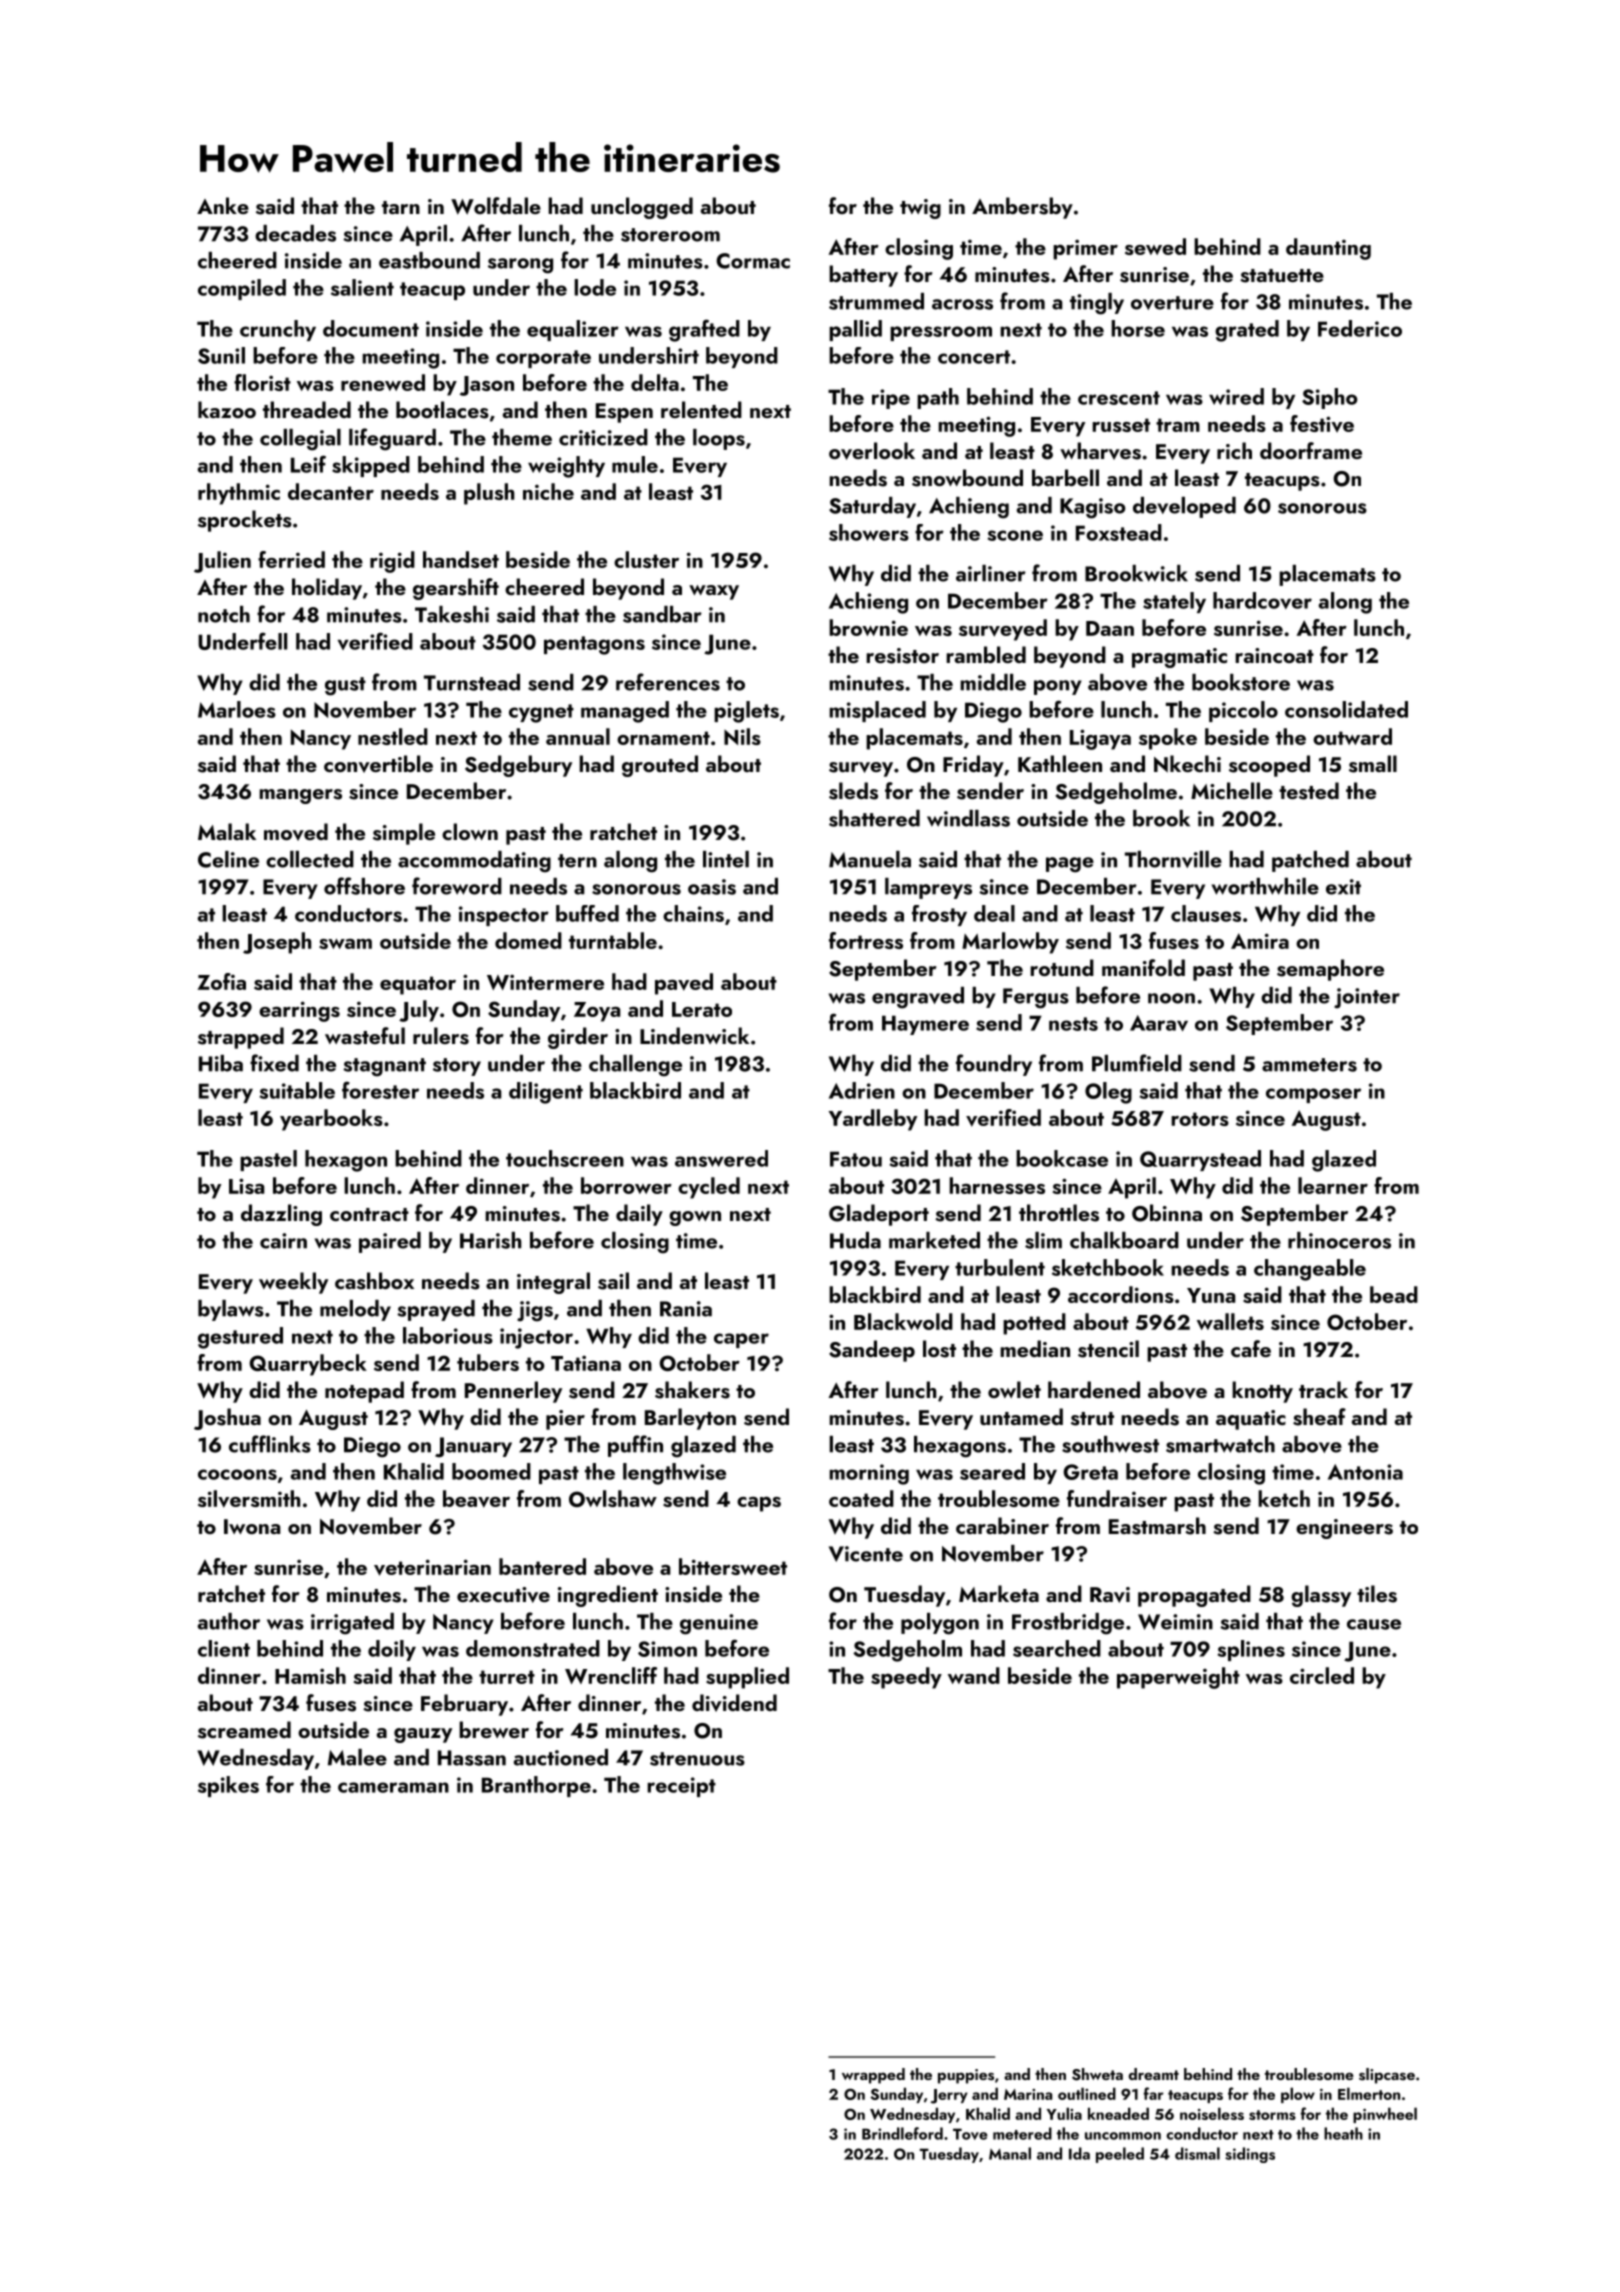 The height and width of the page is (2292, 1620). Describe the element at coordinates (1333, 1185) in the page. I see `learner` at that location.
